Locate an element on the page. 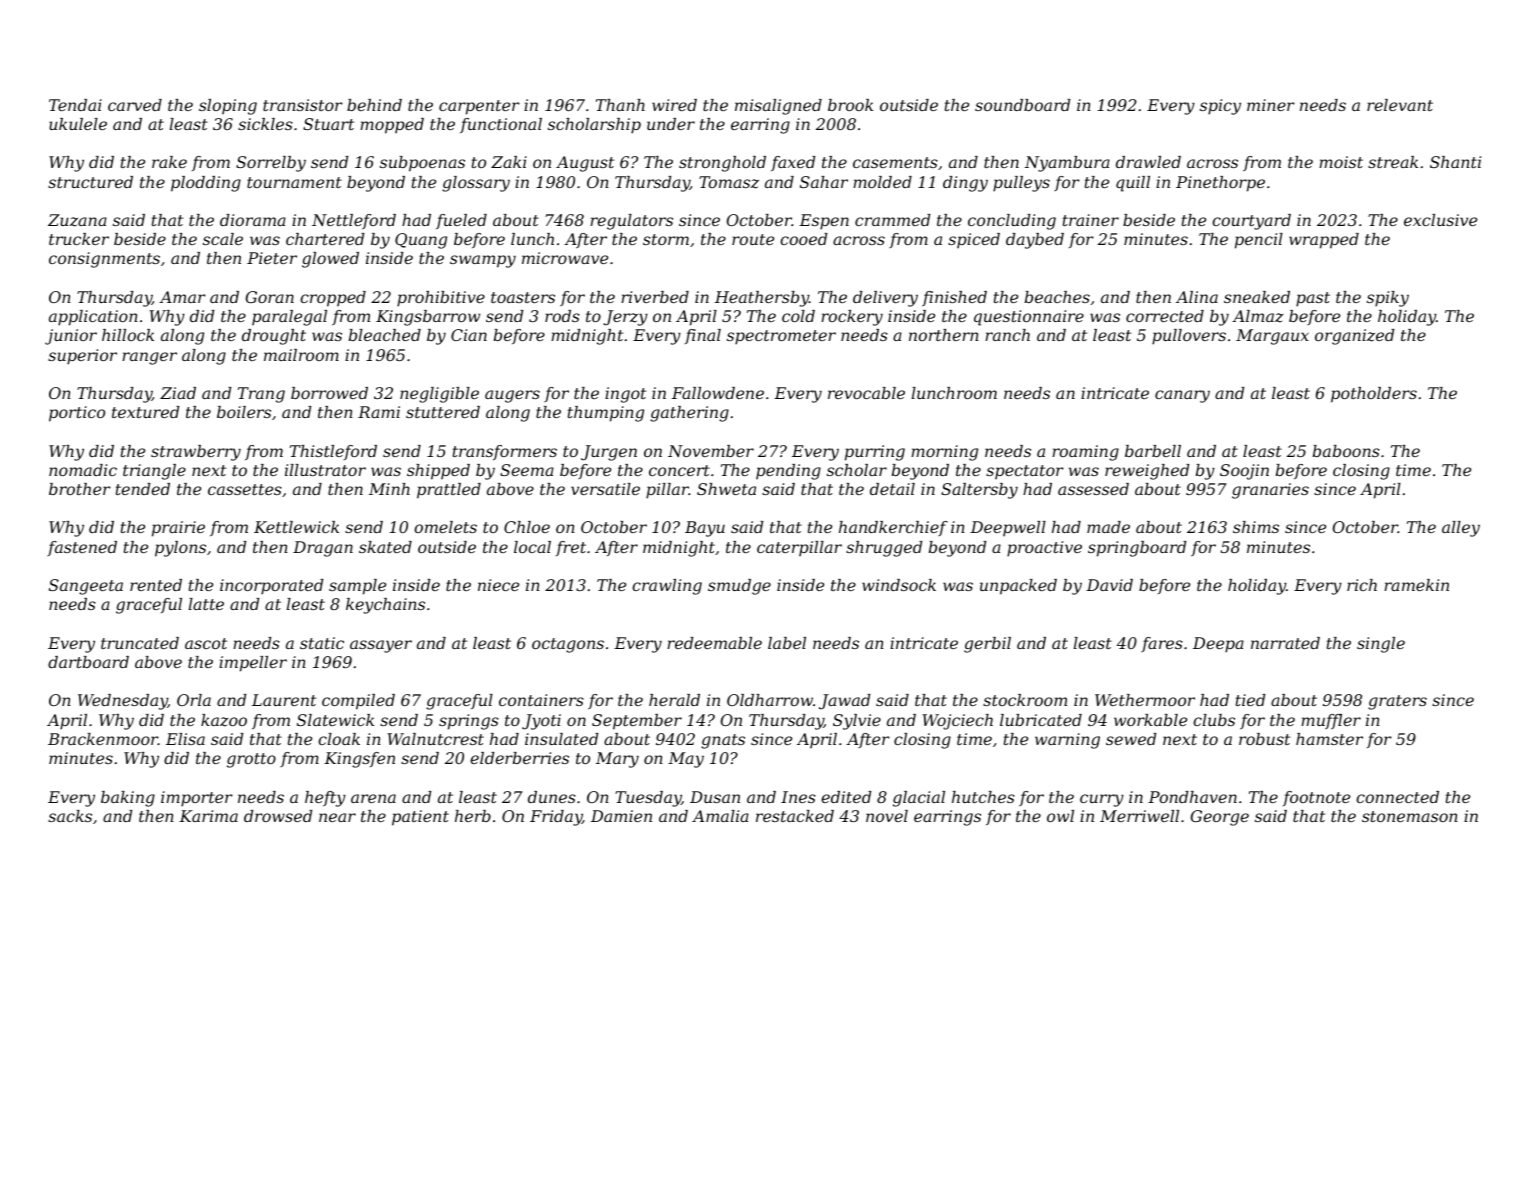  corrected is located at coordinates (1165, 316).
